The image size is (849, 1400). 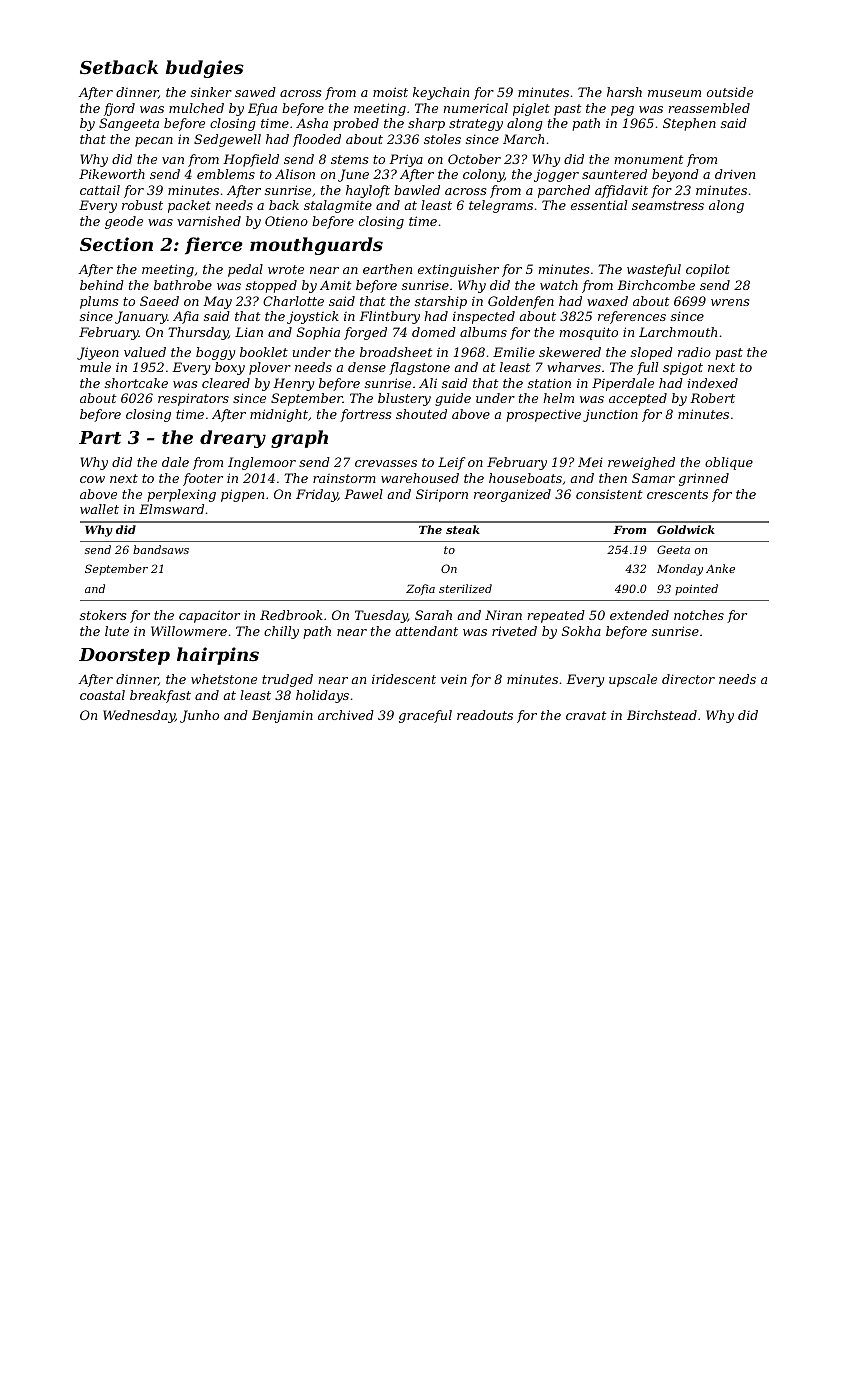 What do you see at coordinates (224, 679) in the screenshot?
I see `whetstone` at bounding box center [224, 679].
